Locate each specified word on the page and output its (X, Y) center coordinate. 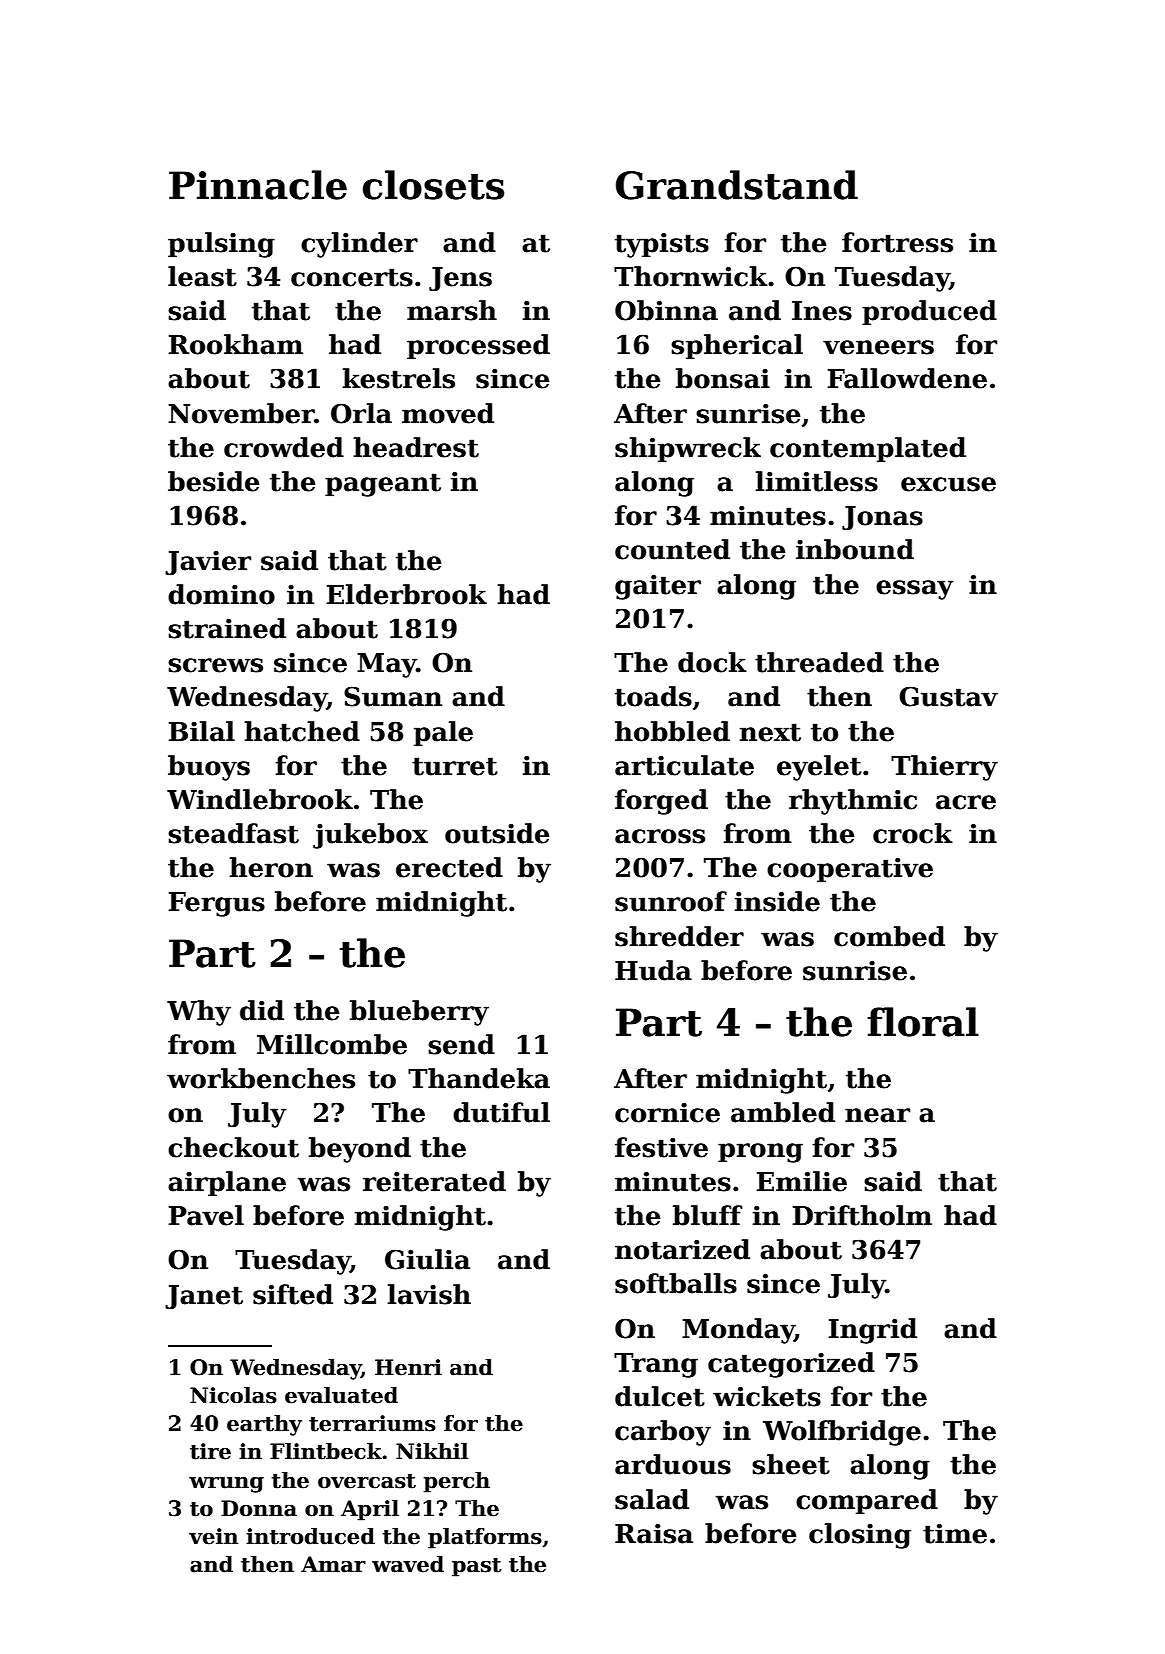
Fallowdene (907, 378)
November (241, 413)
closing (860, 1536)
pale (443, 734)
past (477, 1567)
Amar (333, 1564)
